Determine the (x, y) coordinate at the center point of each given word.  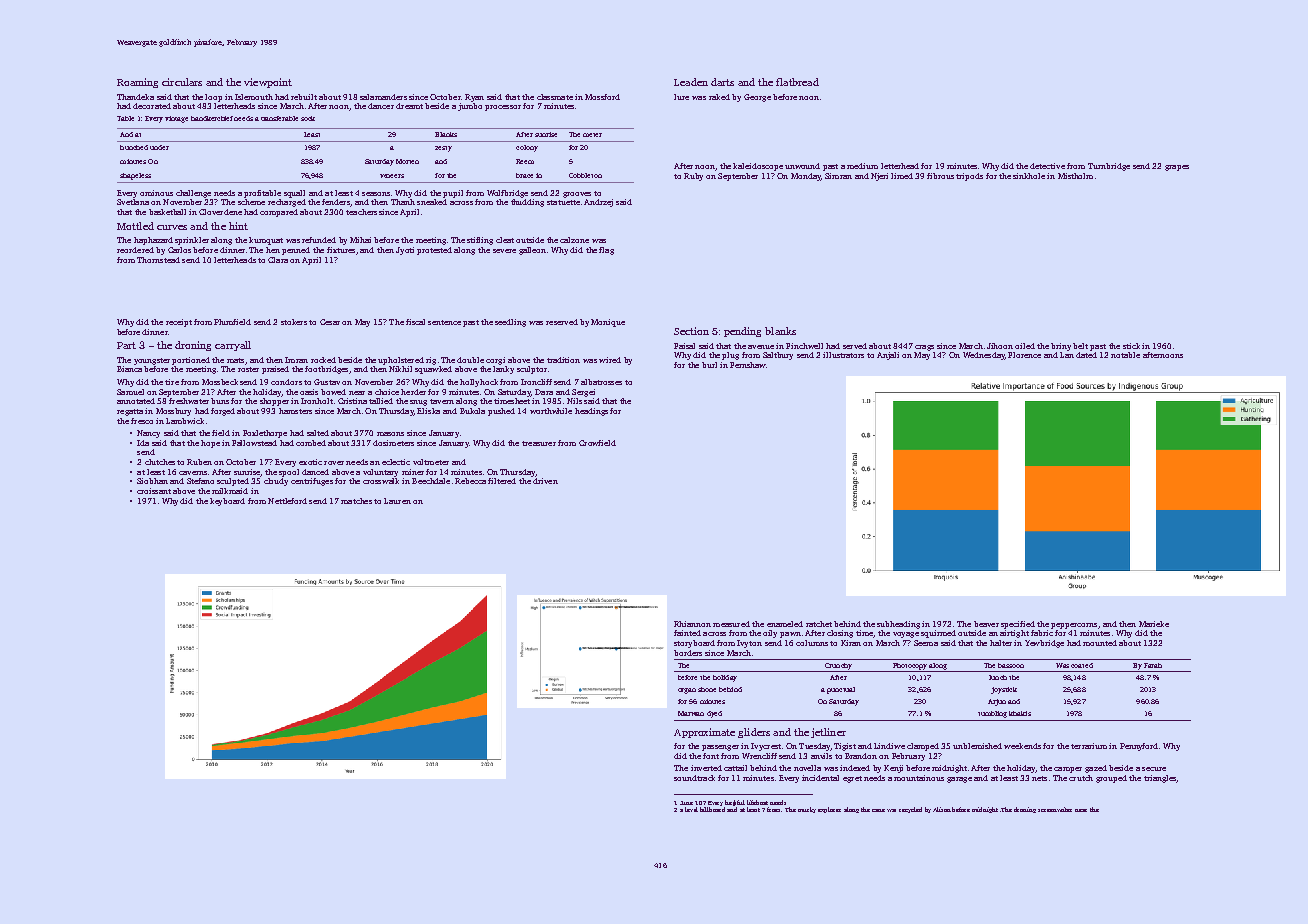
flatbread (797, 82)
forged (223, 412)
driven (545, 481)
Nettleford (287, 501)
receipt (179, 323)
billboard (712, 809)
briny (1061, 347)
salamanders (383, 97)
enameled (785, 624)
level (691, 809)
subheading (898, 625)
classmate (555, 97)
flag (606, 251)
